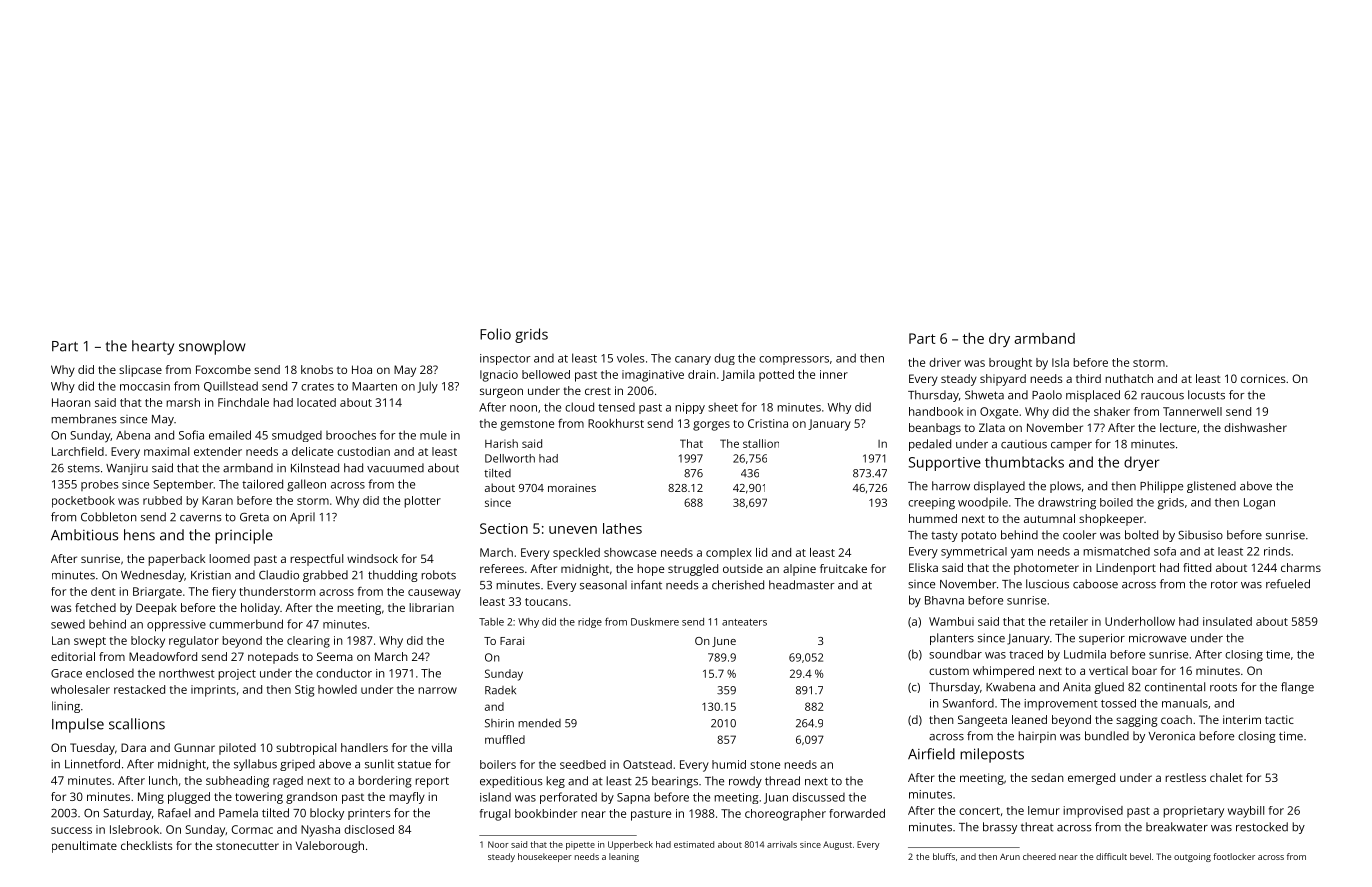 The height and width of the screenshot is (887, 1372). What do you see at coordinates (127, 814) in the screenshot?
I see `Saturday` at bounding box center [127, 814].
